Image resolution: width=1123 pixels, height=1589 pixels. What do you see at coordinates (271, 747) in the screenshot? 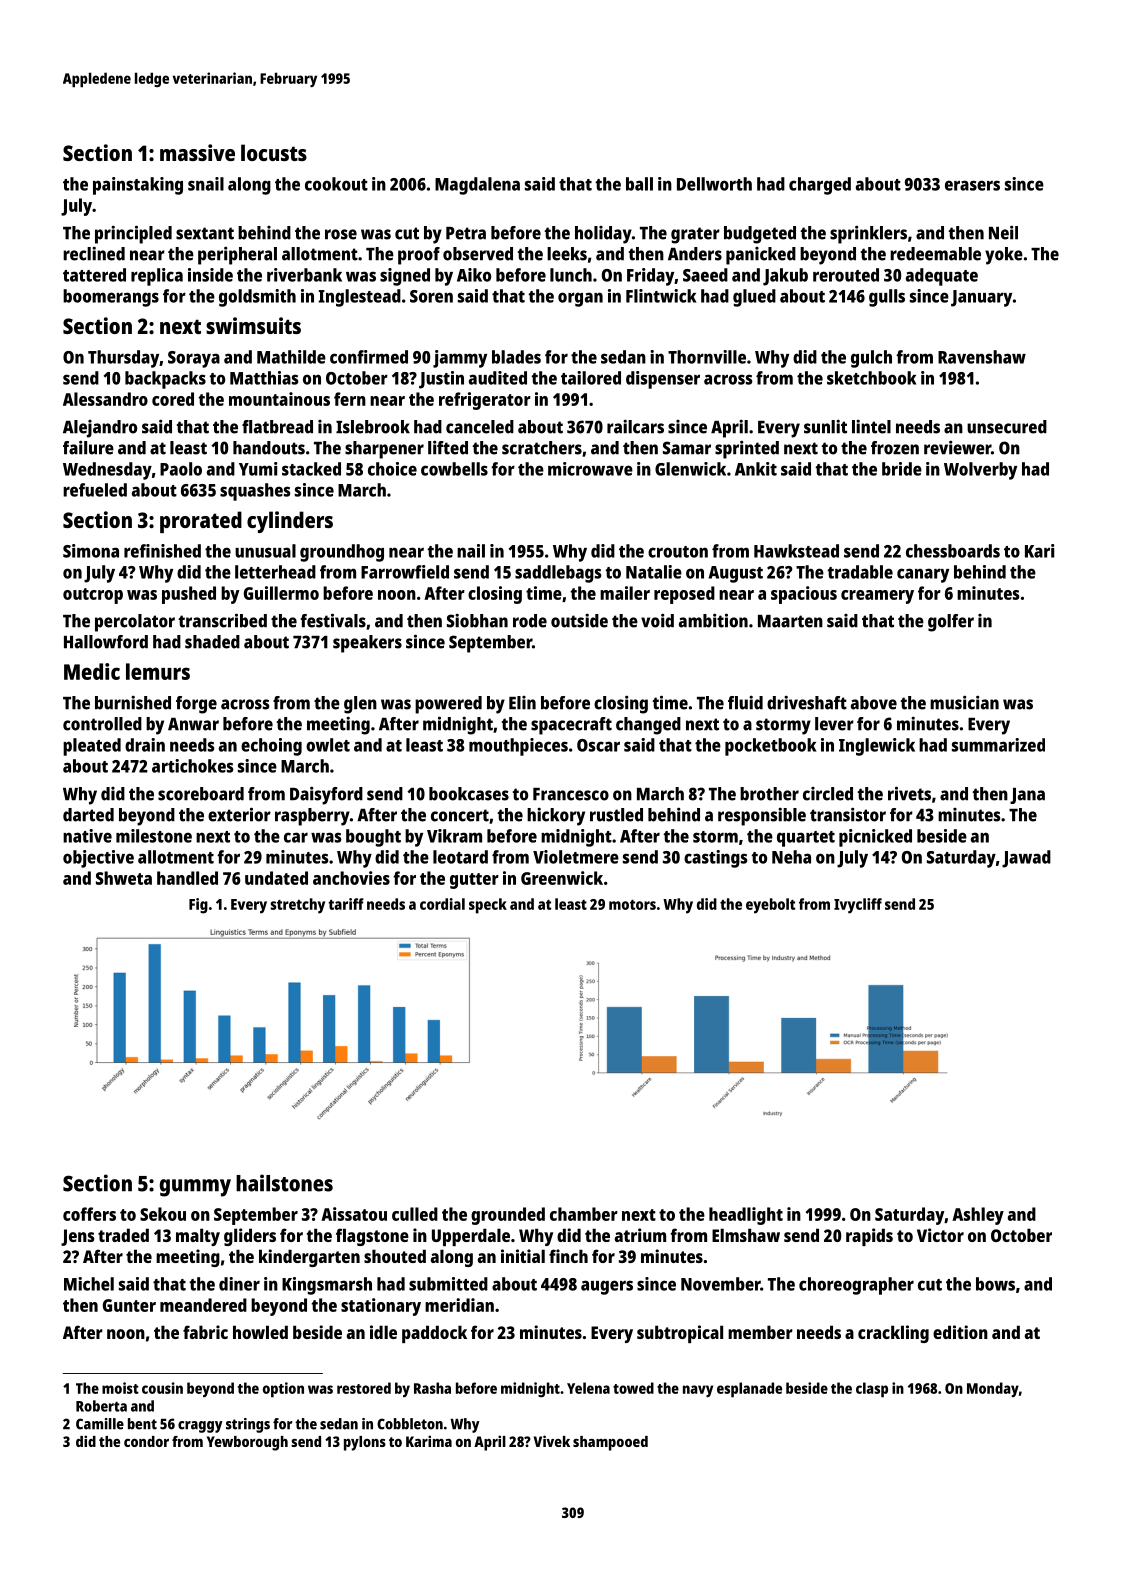
I see `echoing` at bounding box center [271, 747].
